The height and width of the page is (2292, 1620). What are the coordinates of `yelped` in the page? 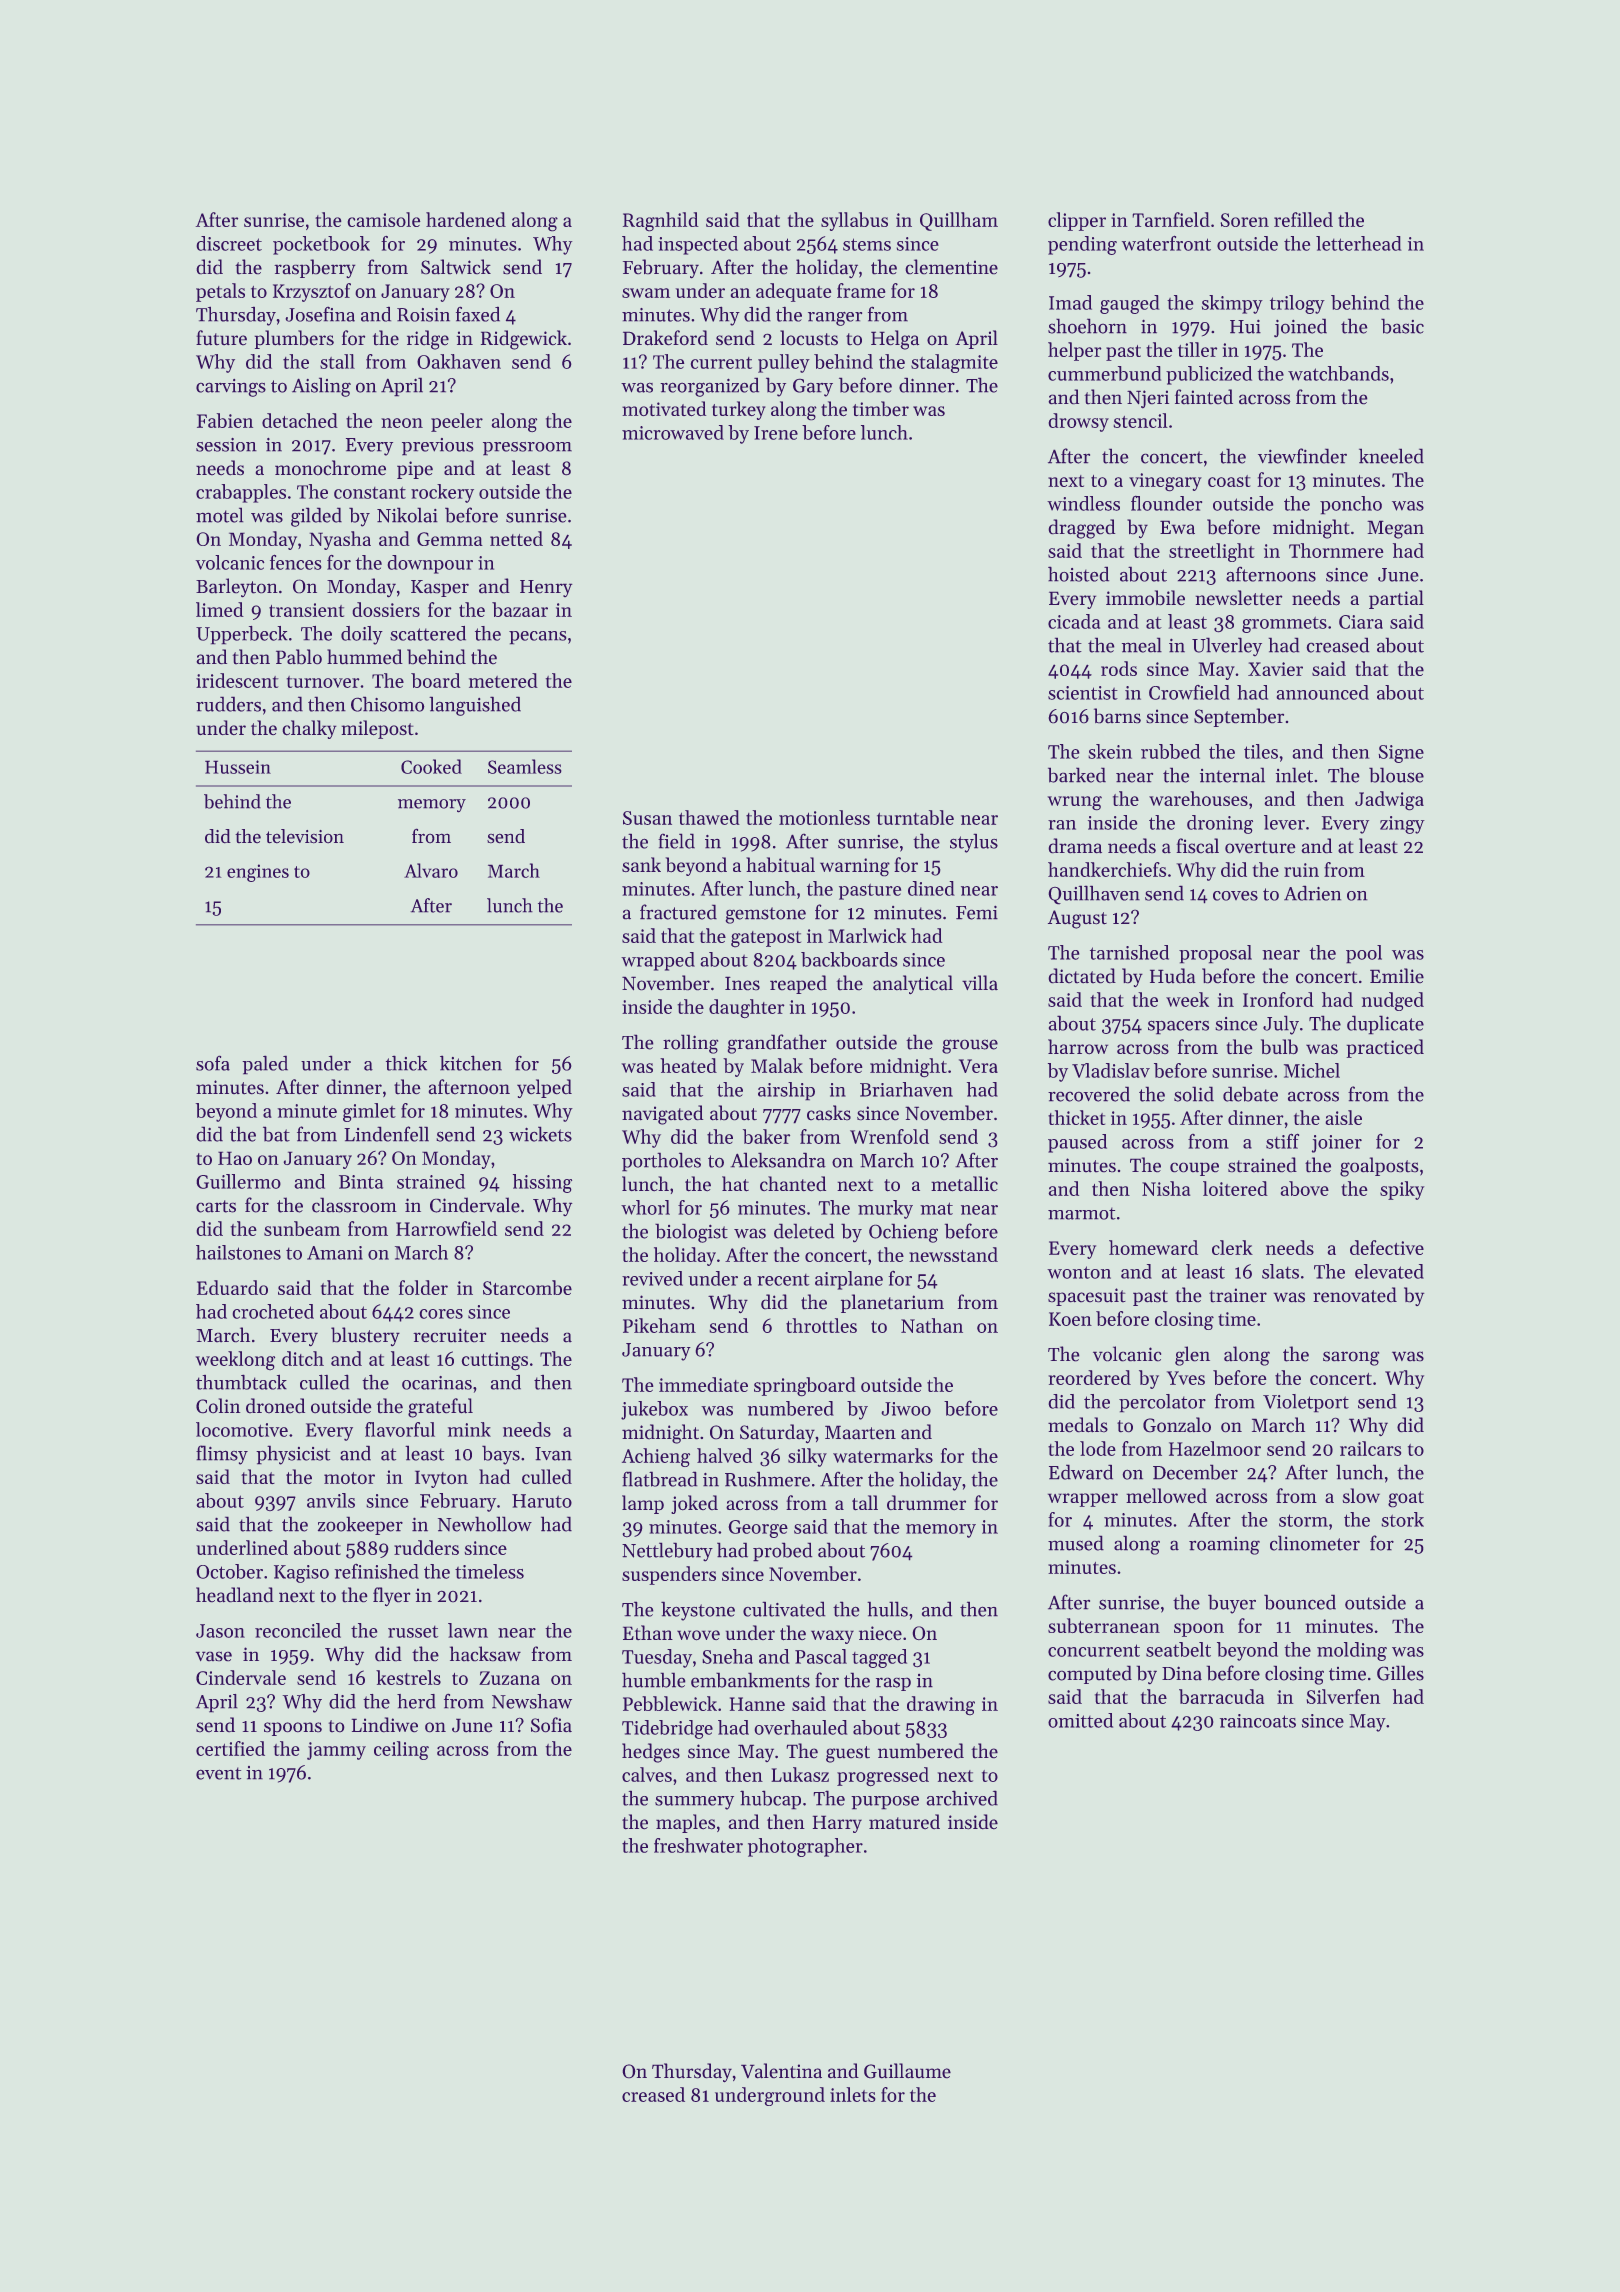 It's located at (544, 1088).
